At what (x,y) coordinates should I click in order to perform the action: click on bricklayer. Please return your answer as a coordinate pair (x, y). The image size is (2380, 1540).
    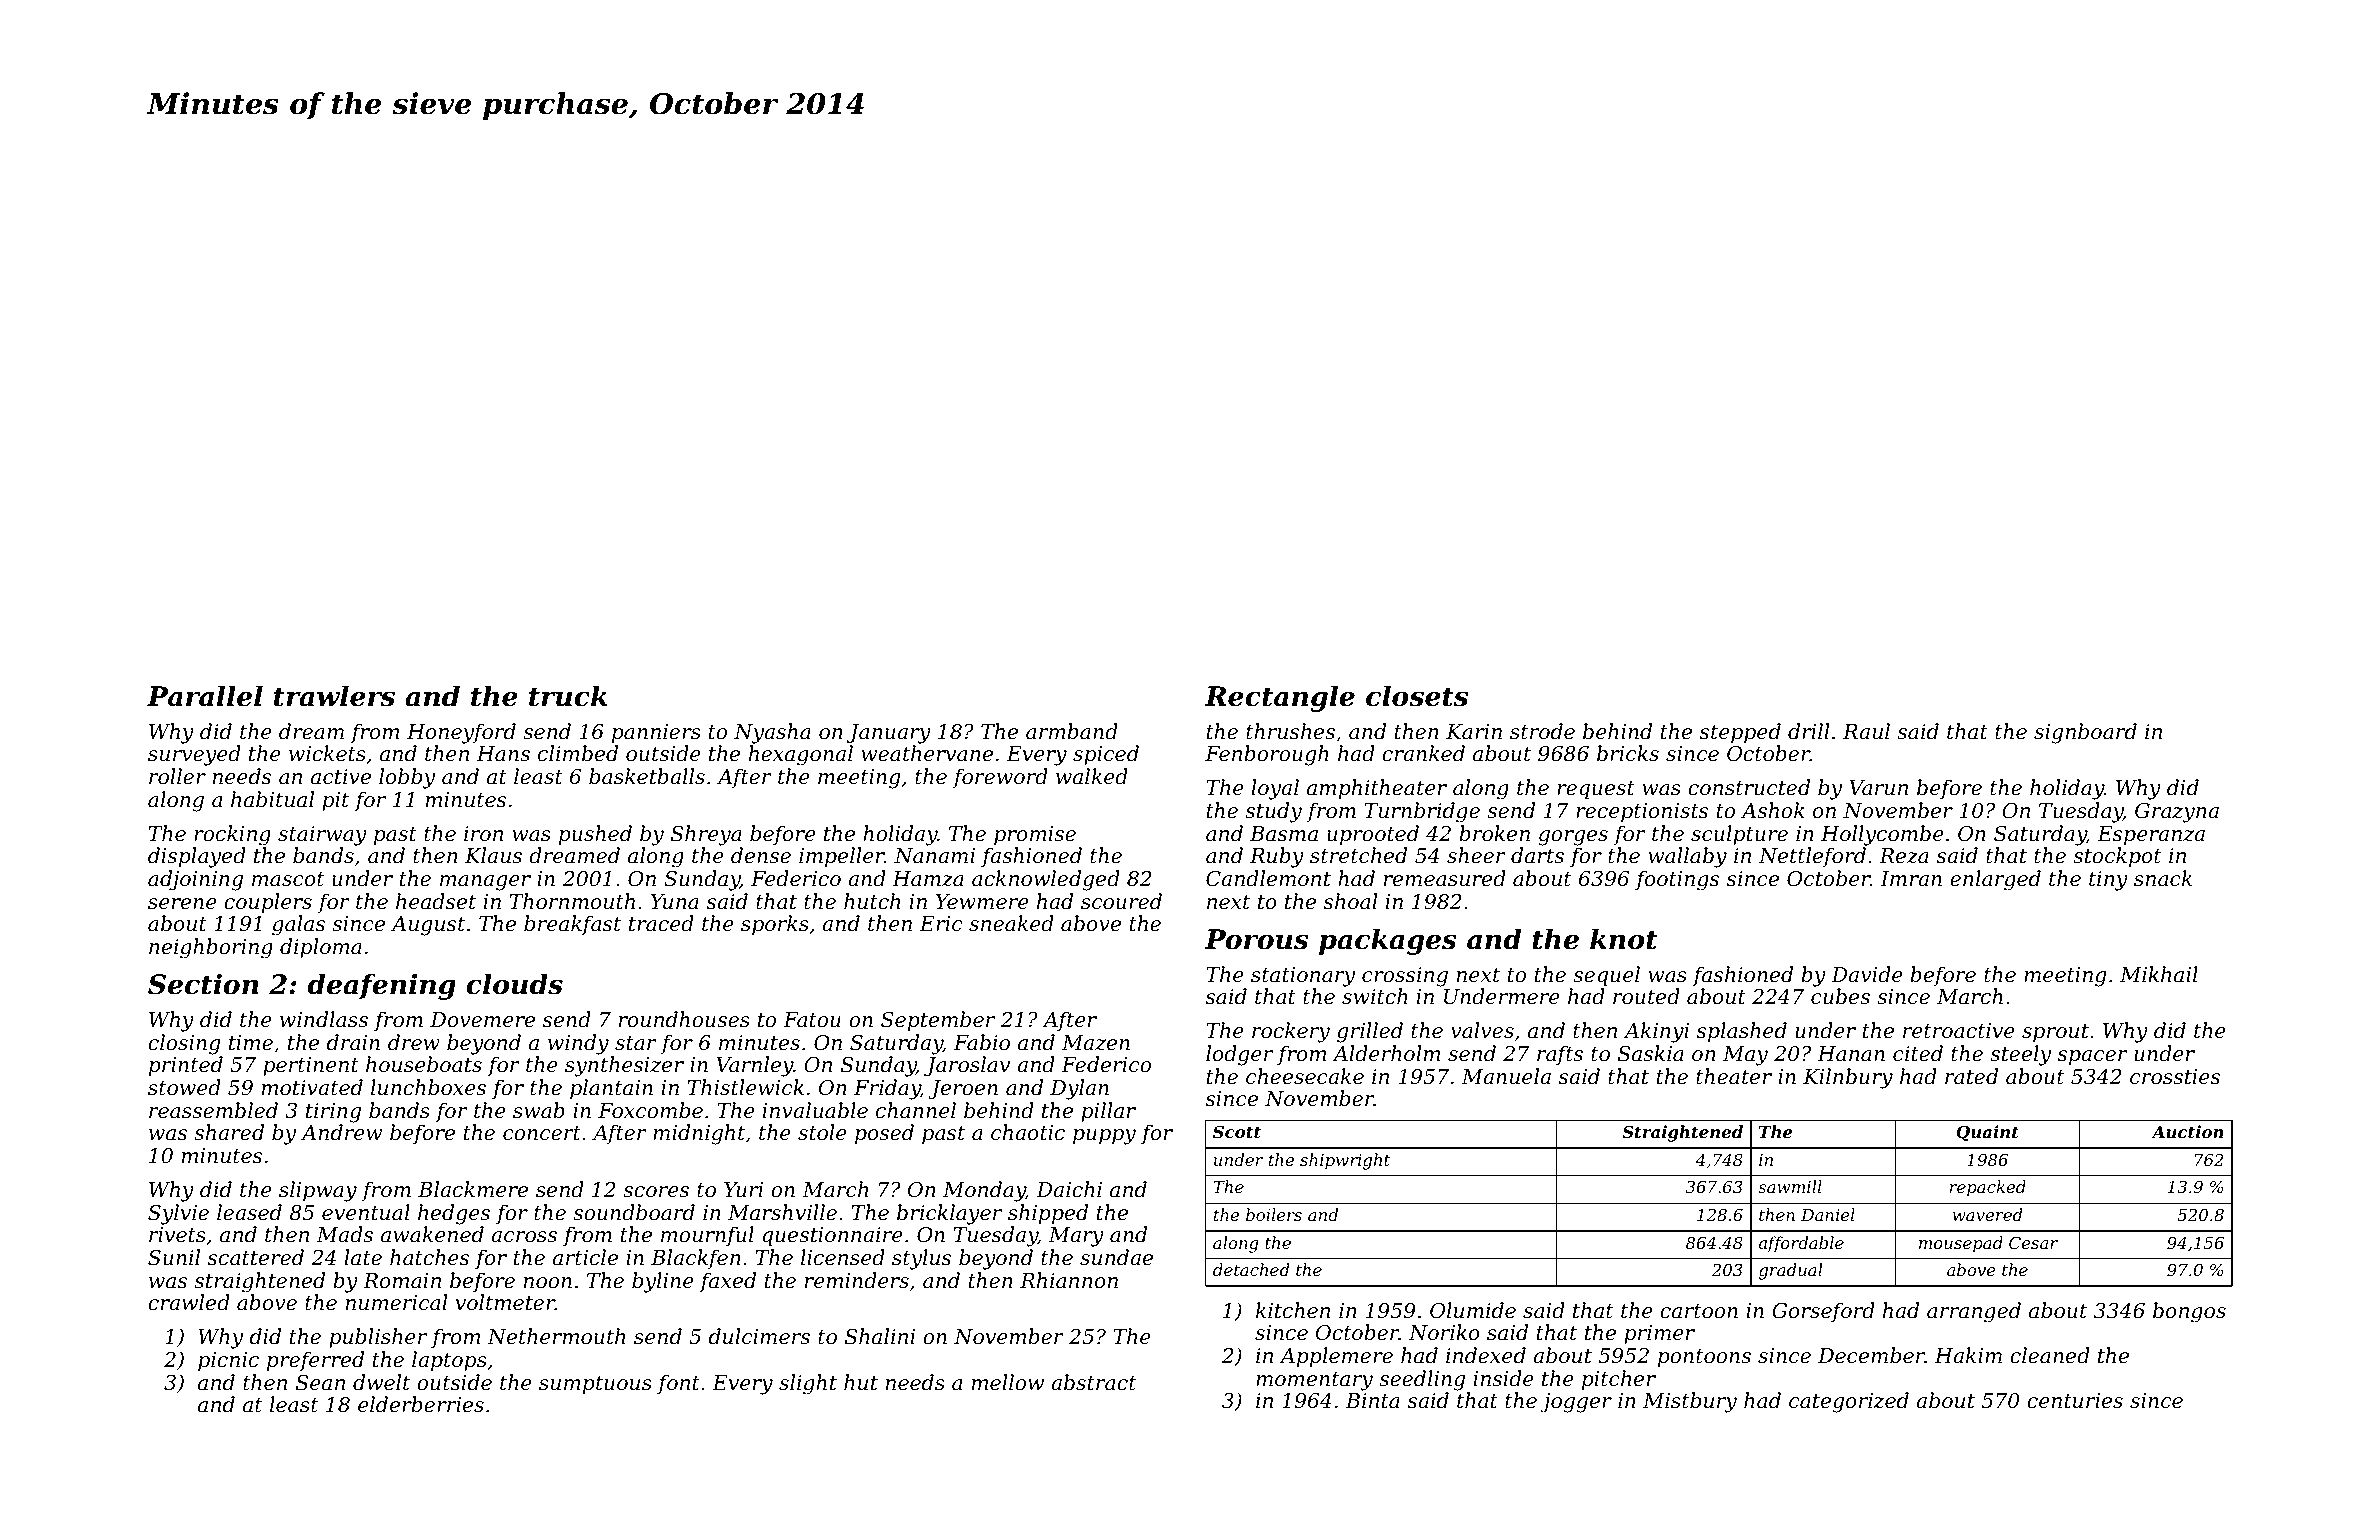
    Looking at the image, I should click on (949, 1214).
